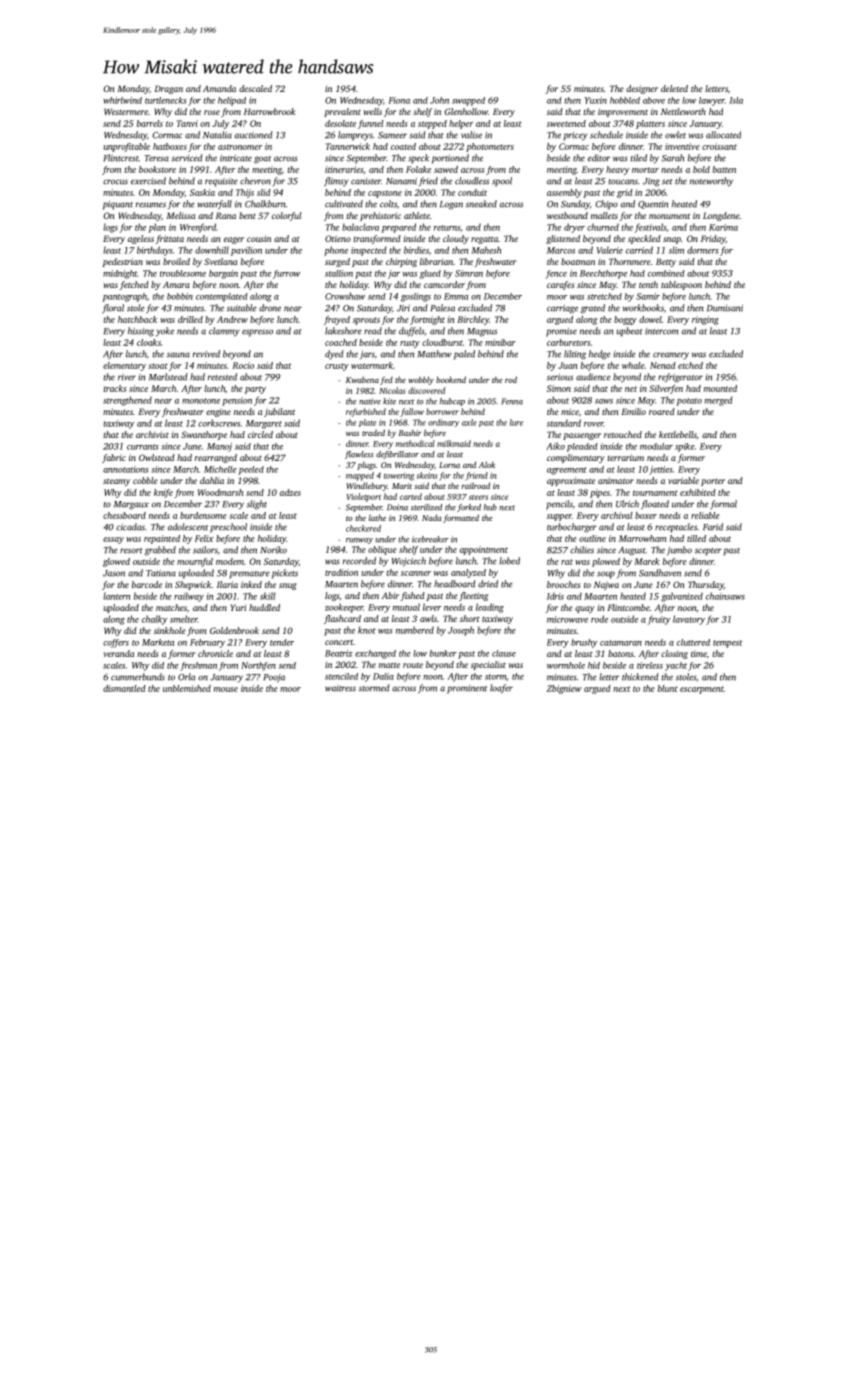 Image resolution: width=849 pixels, height=1400 pixels. What do you see at coordinates (427, 320) in the image?
I see `fortnight` at bounding box center [427, 320].
